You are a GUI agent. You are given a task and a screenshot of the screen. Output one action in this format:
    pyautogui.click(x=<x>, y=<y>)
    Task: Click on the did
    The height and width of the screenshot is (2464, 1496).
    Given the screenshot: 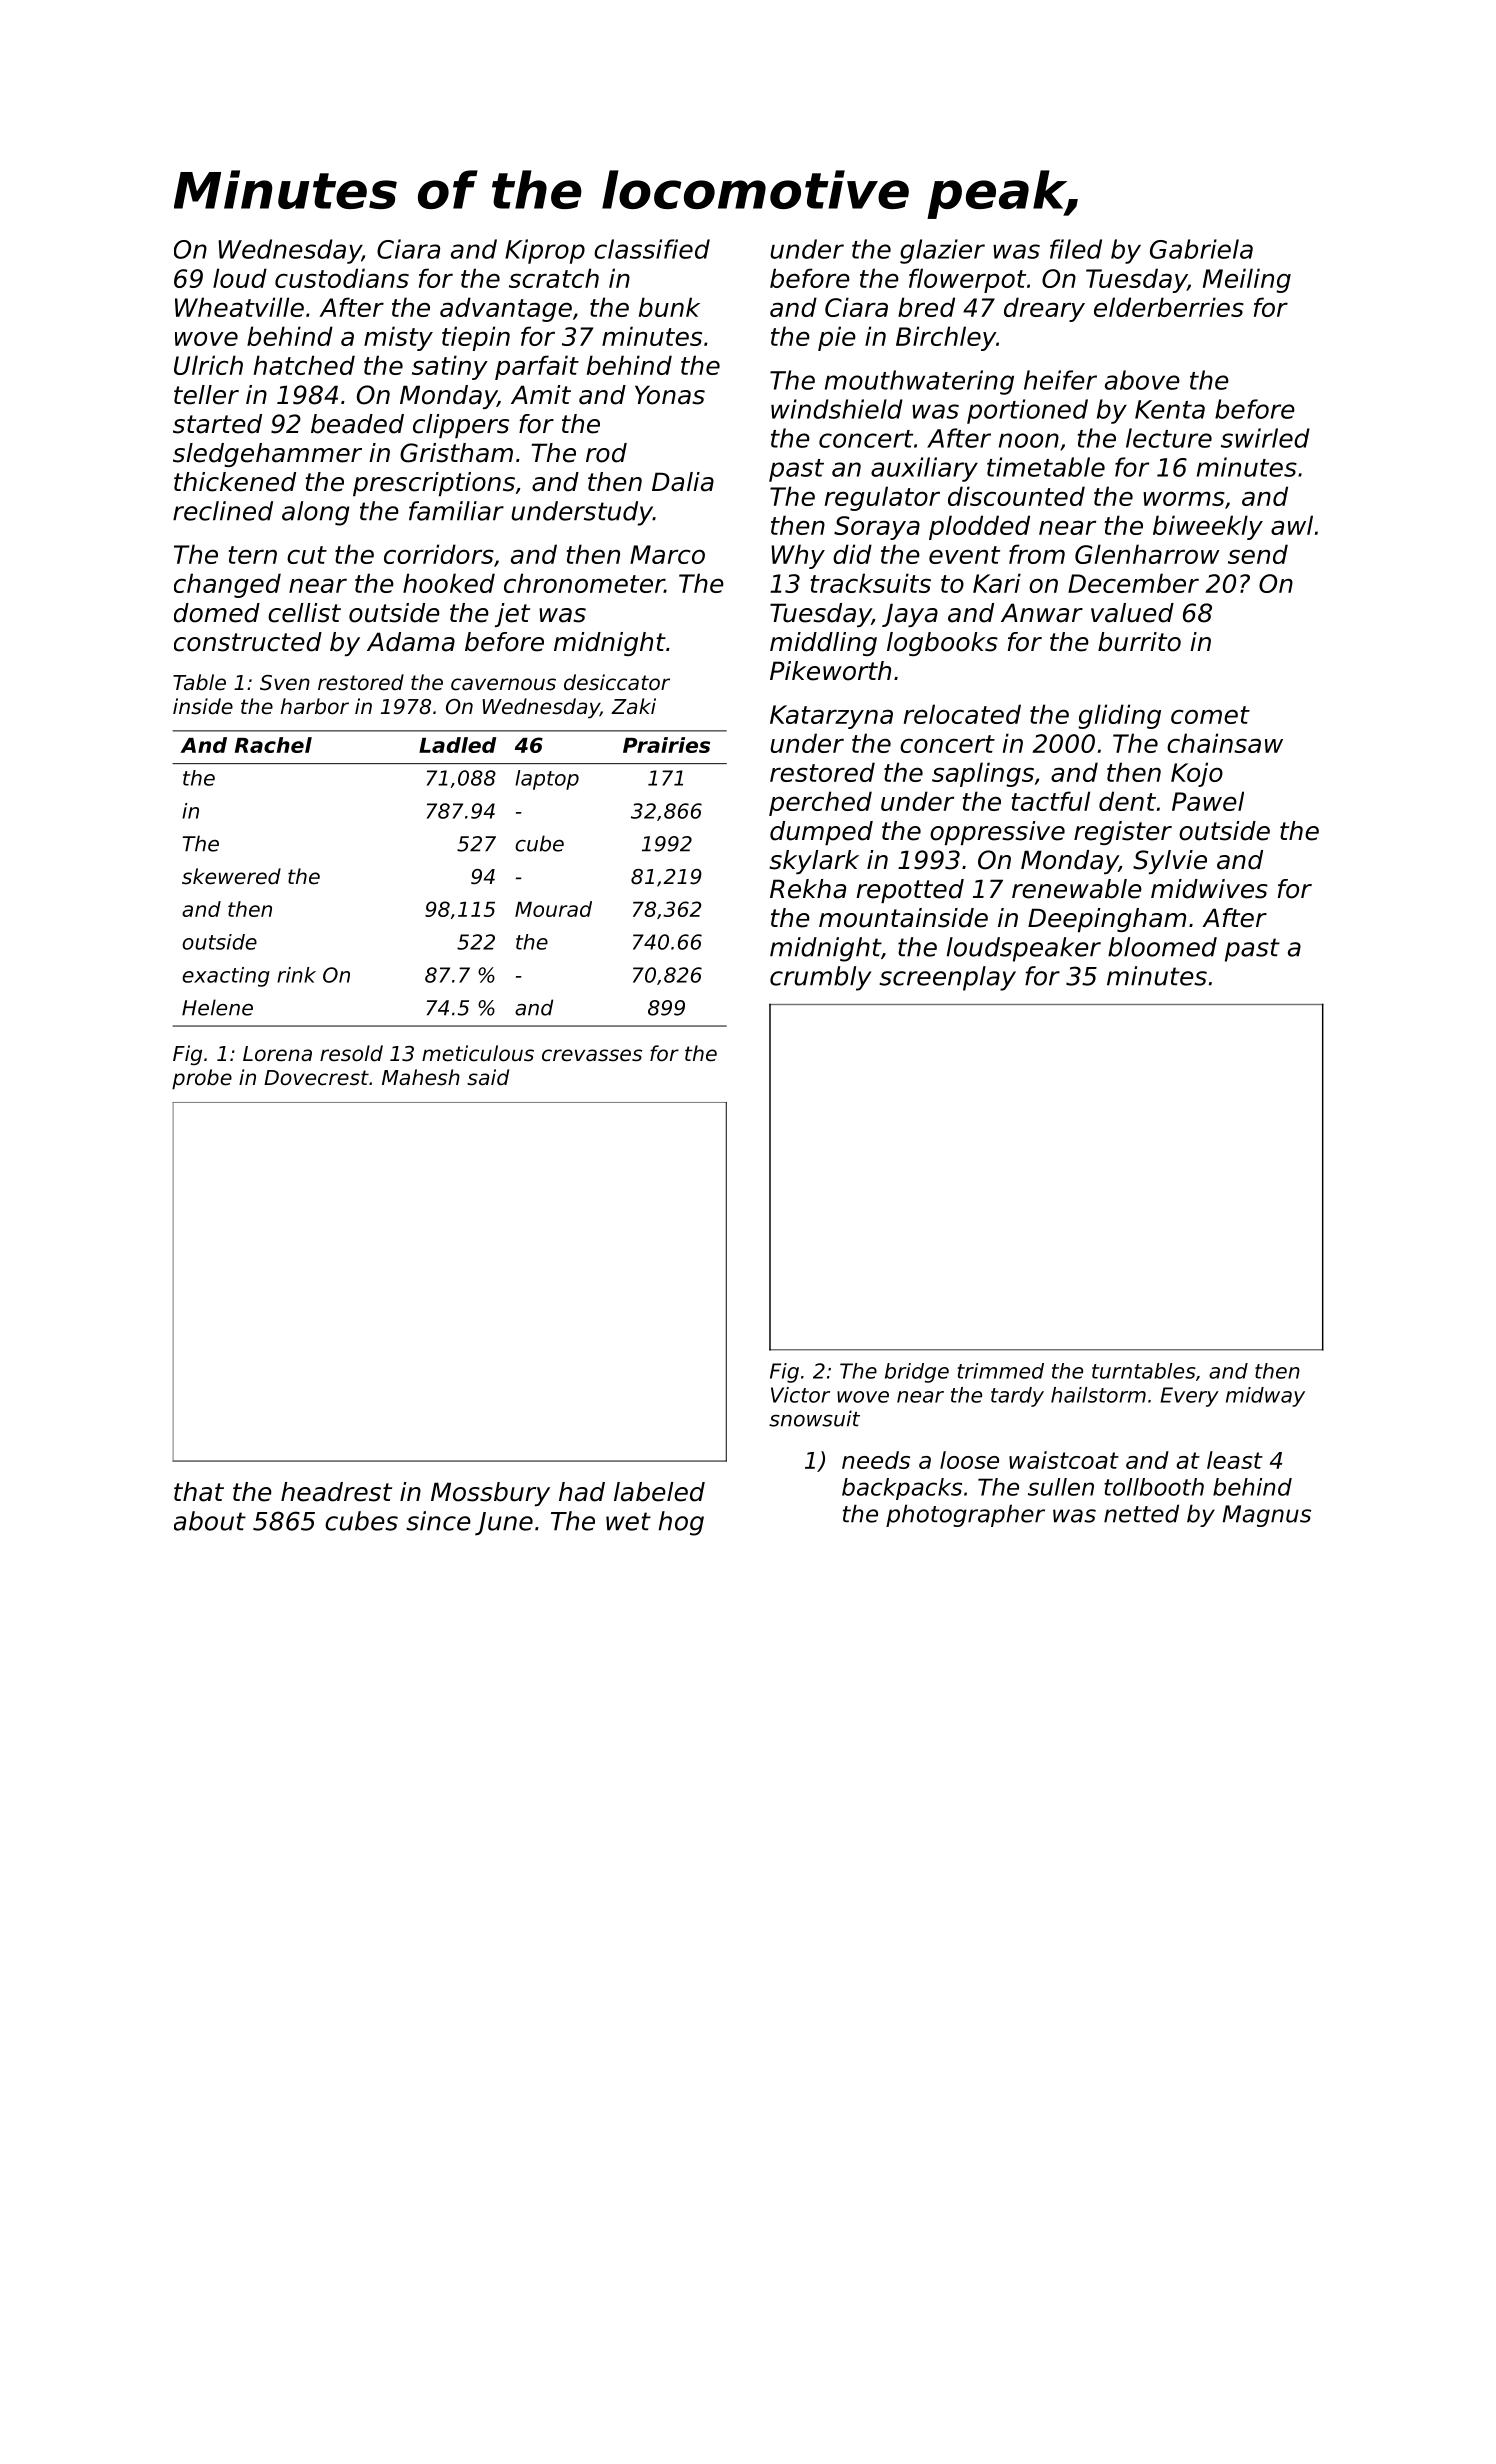 What is the action you would take?
    pyautogui.click(x=852, y=554)
